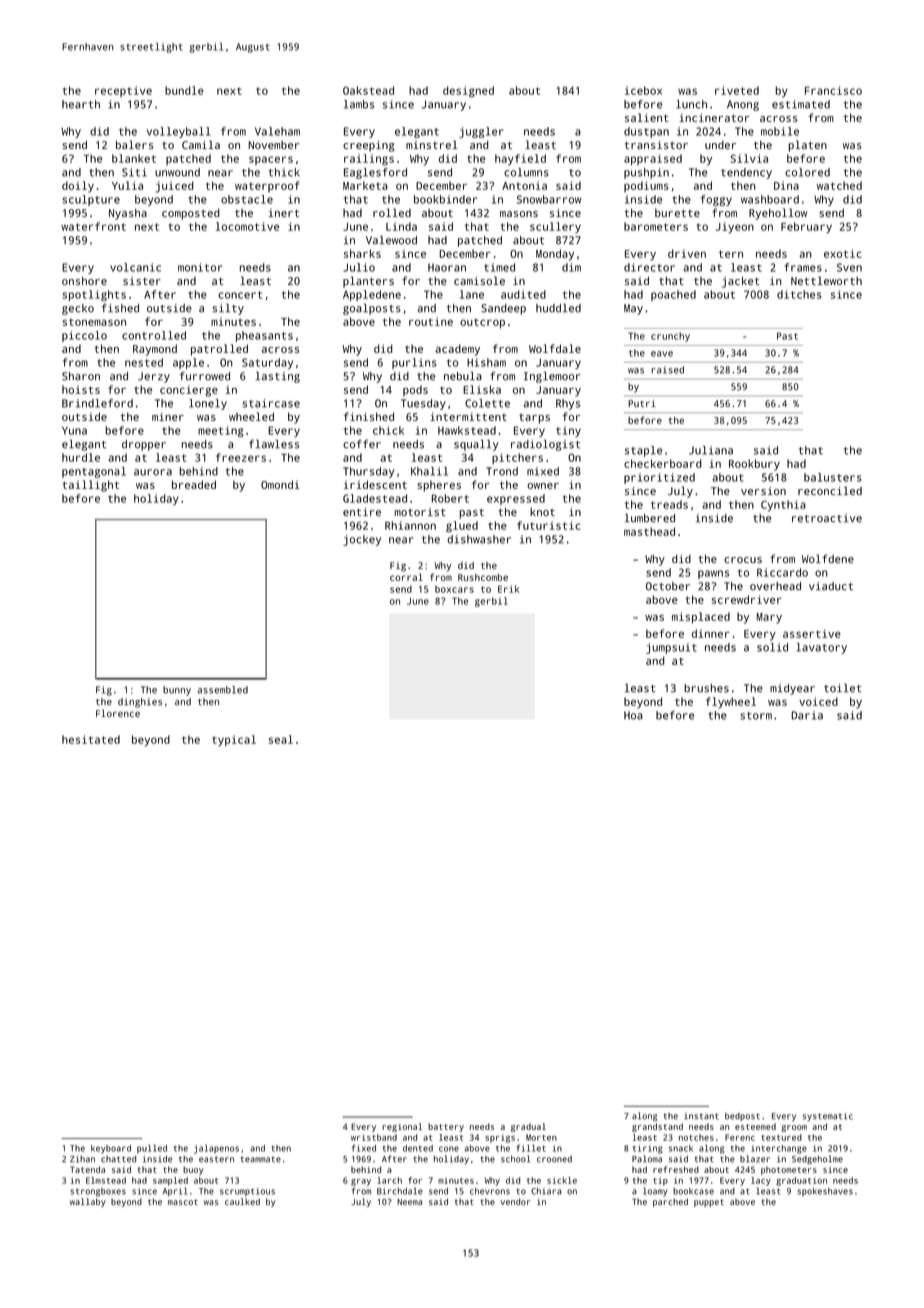  Describe the element at coordinates (763, 491) in the screenshot. I see `version` at that location.
